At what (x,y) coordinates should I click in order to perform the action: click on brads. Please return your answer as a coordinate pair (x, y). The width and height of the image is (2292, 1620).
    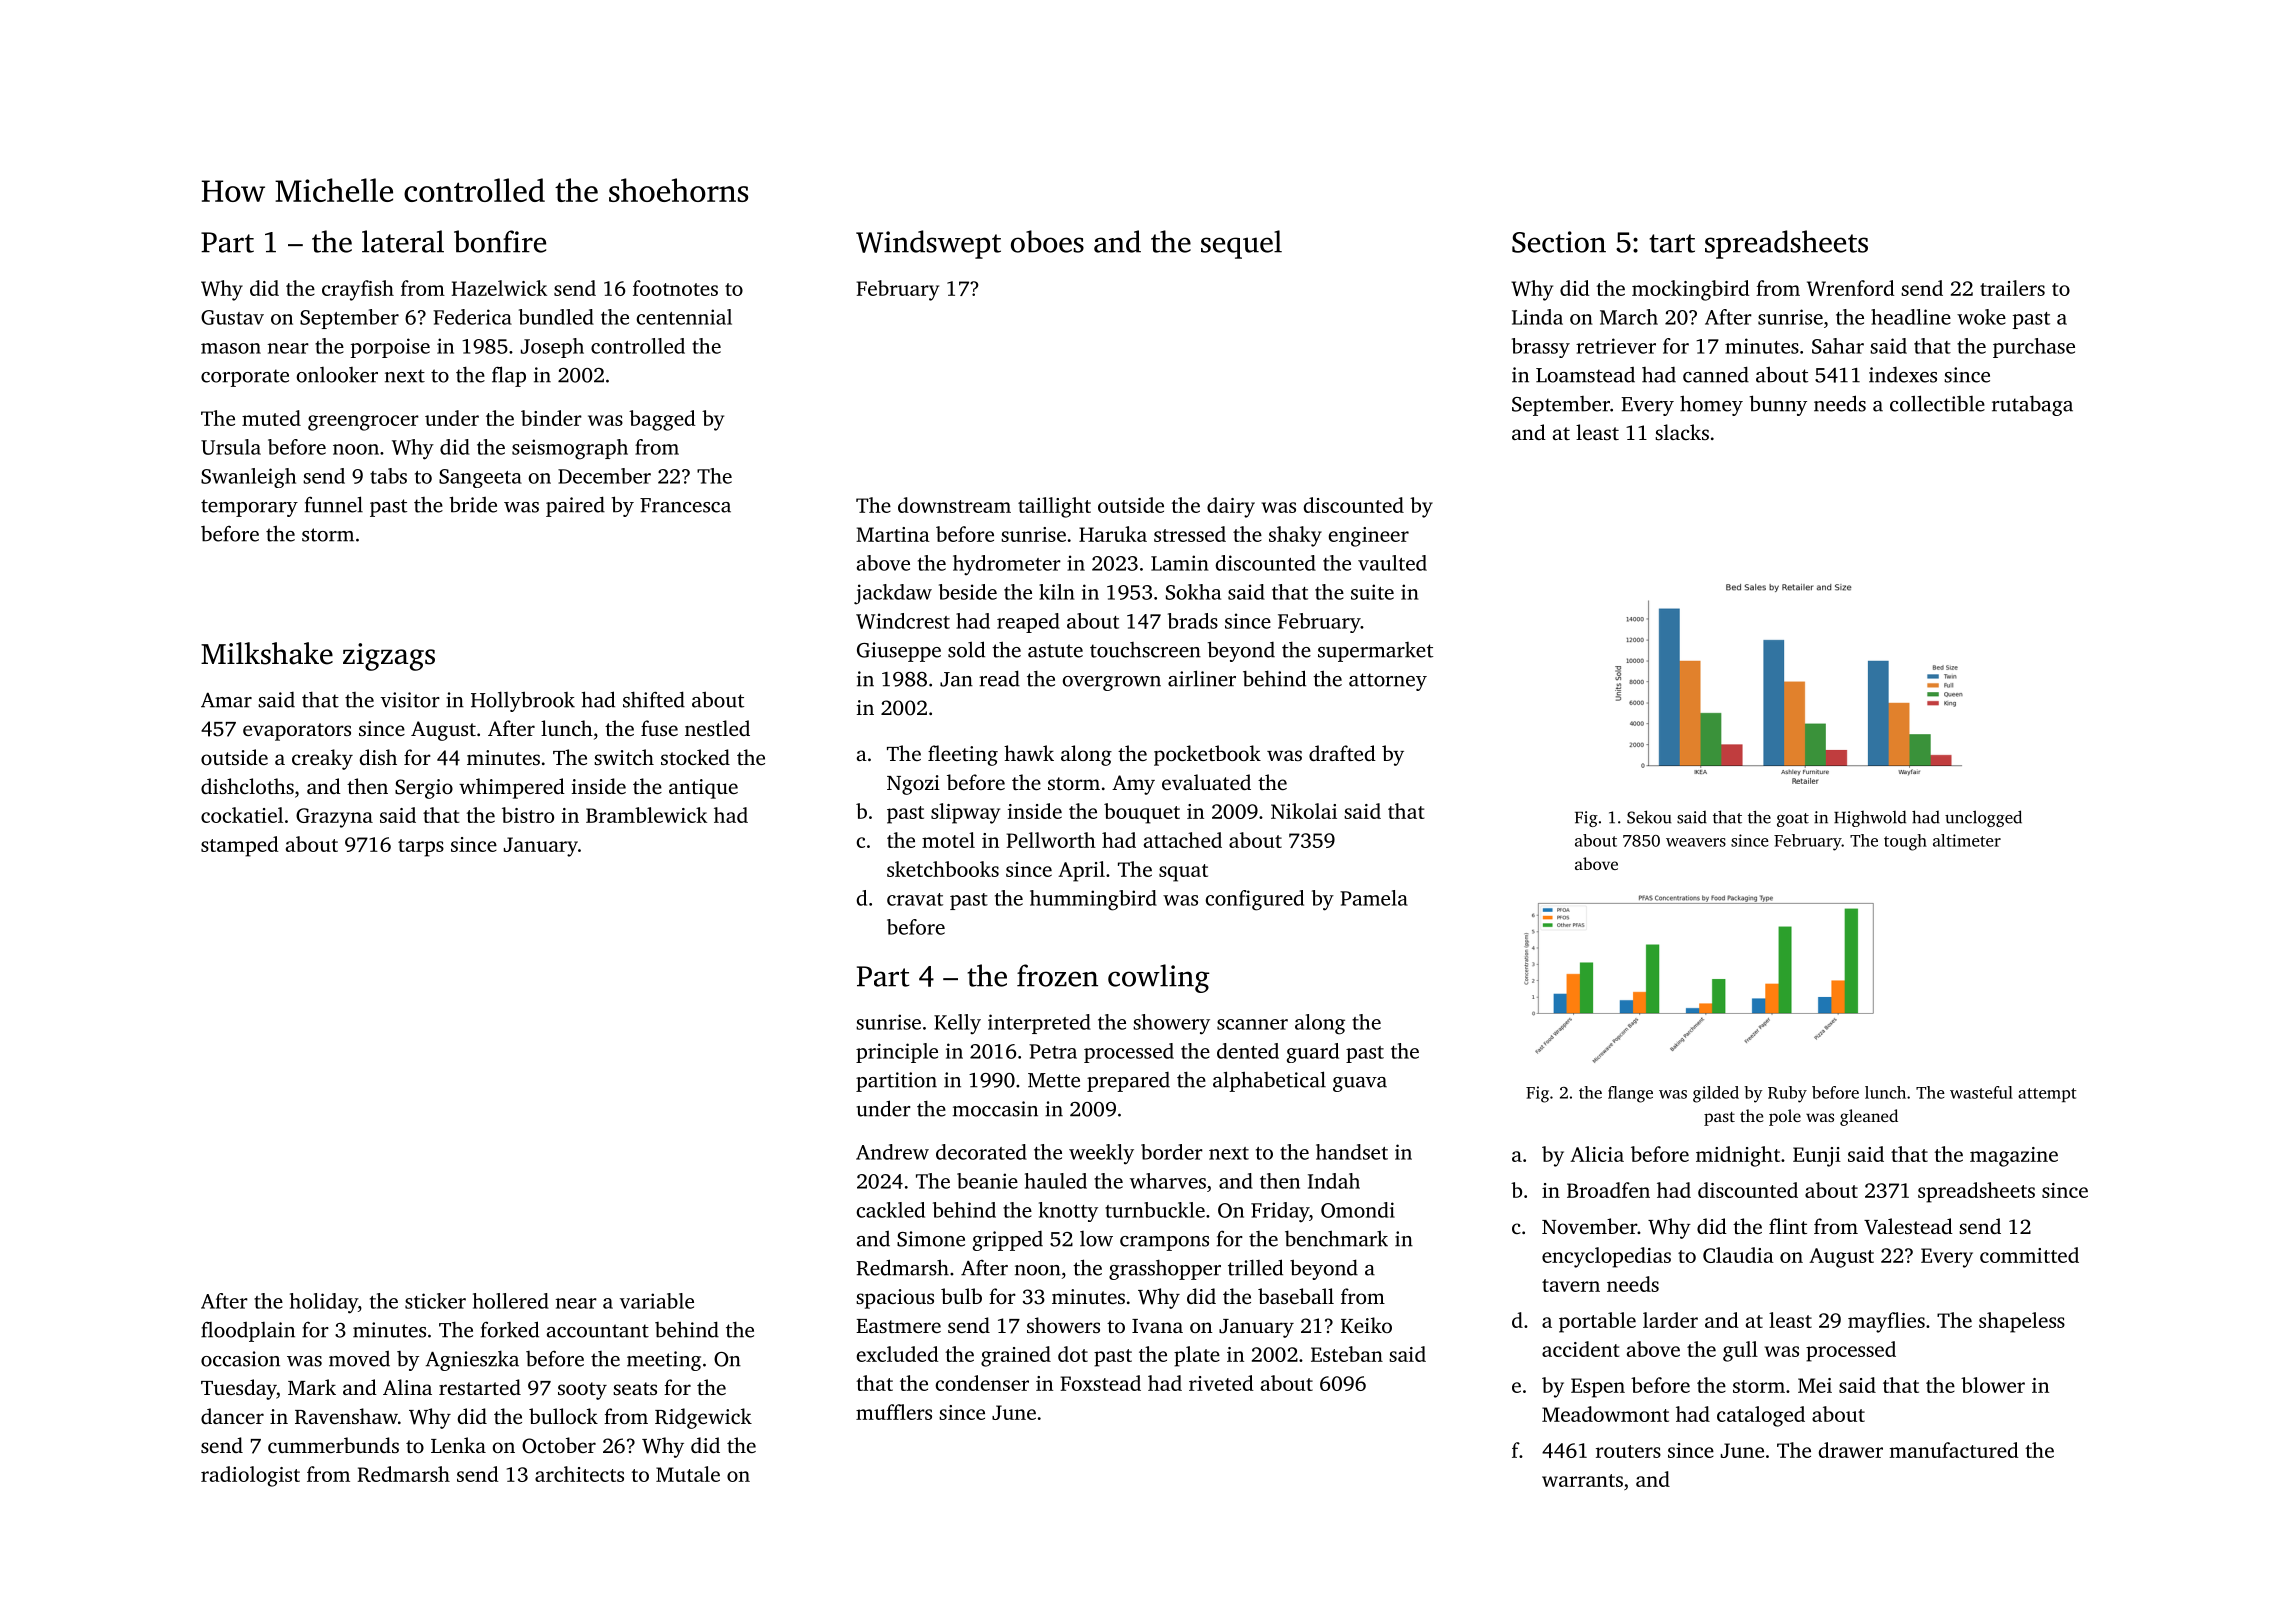
    Looking at the image, I should click on (1193, 621).
